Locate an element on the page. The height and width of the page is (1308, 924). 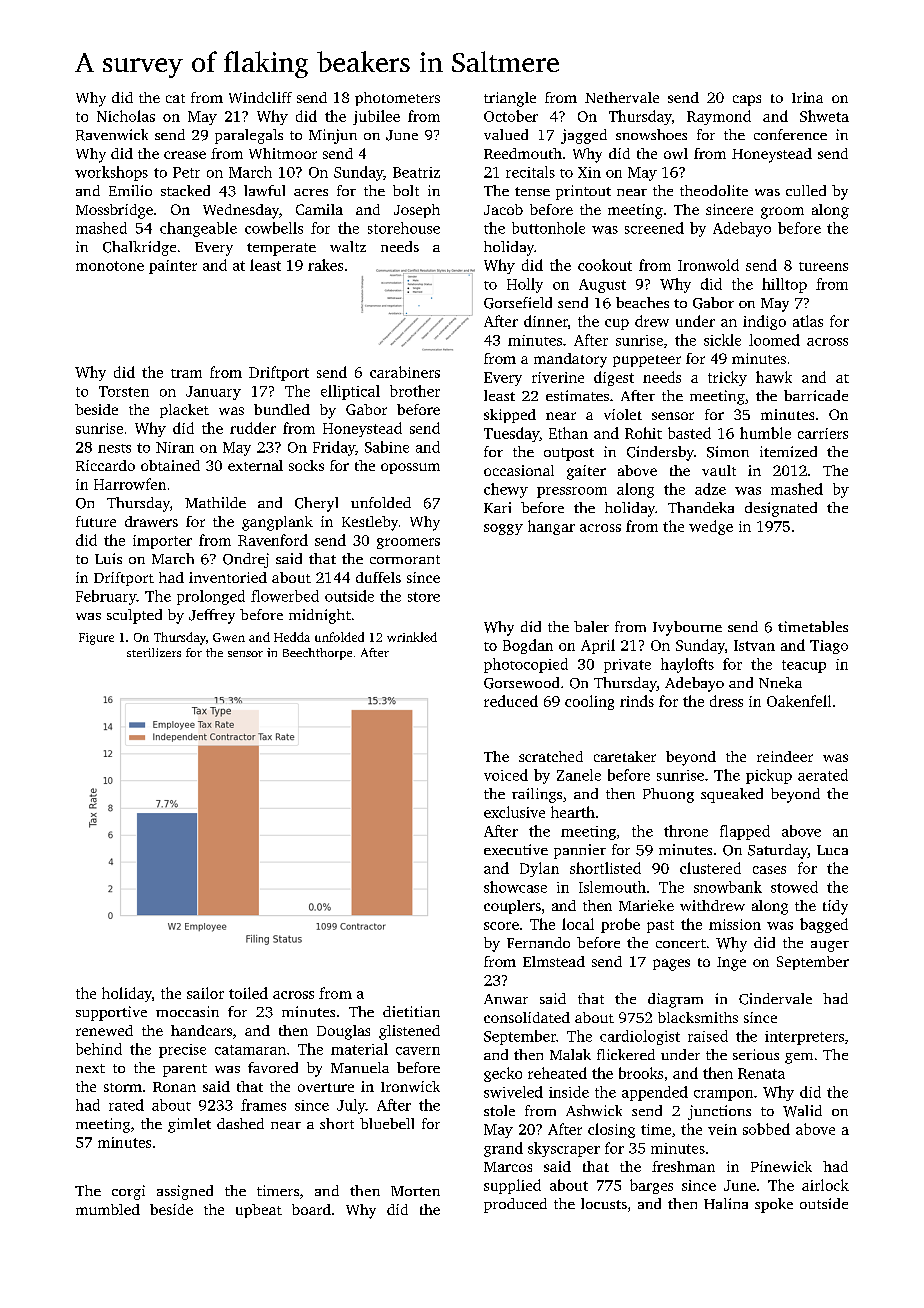
riverine is located at coordinates (558, 377).
